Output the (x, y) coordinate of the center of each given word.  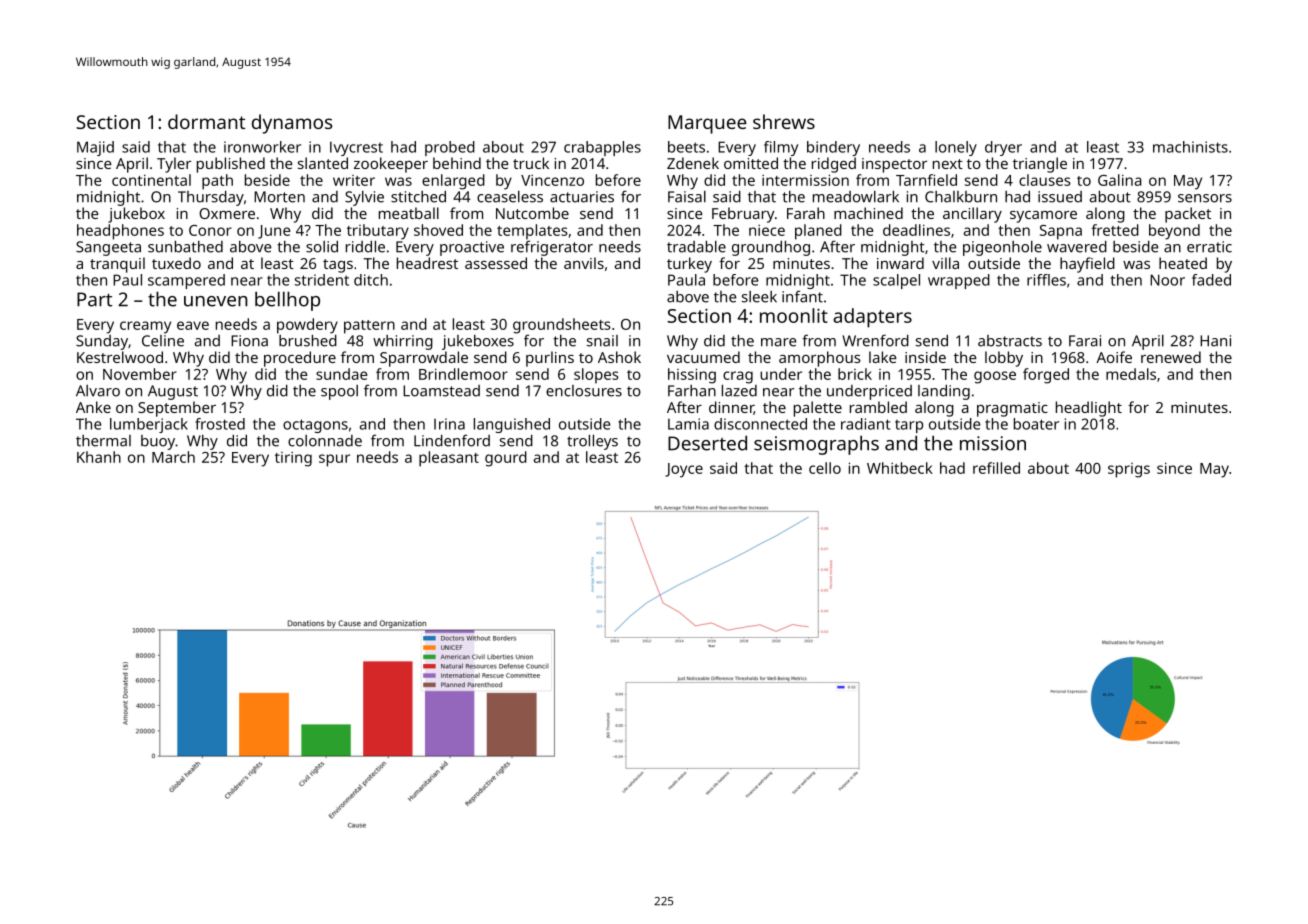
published (231, 165)
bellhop (287, 301)
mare (778, 342)
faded (1211, 280)
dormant (206, 121)
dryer (1003, 148)
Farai (1085, 341)
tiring (293, 459)
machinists (1190, 147)
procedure (300, 359)
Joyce (684, 470)
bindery (833, 148)
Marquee (707, 124)
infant (802, 296)
